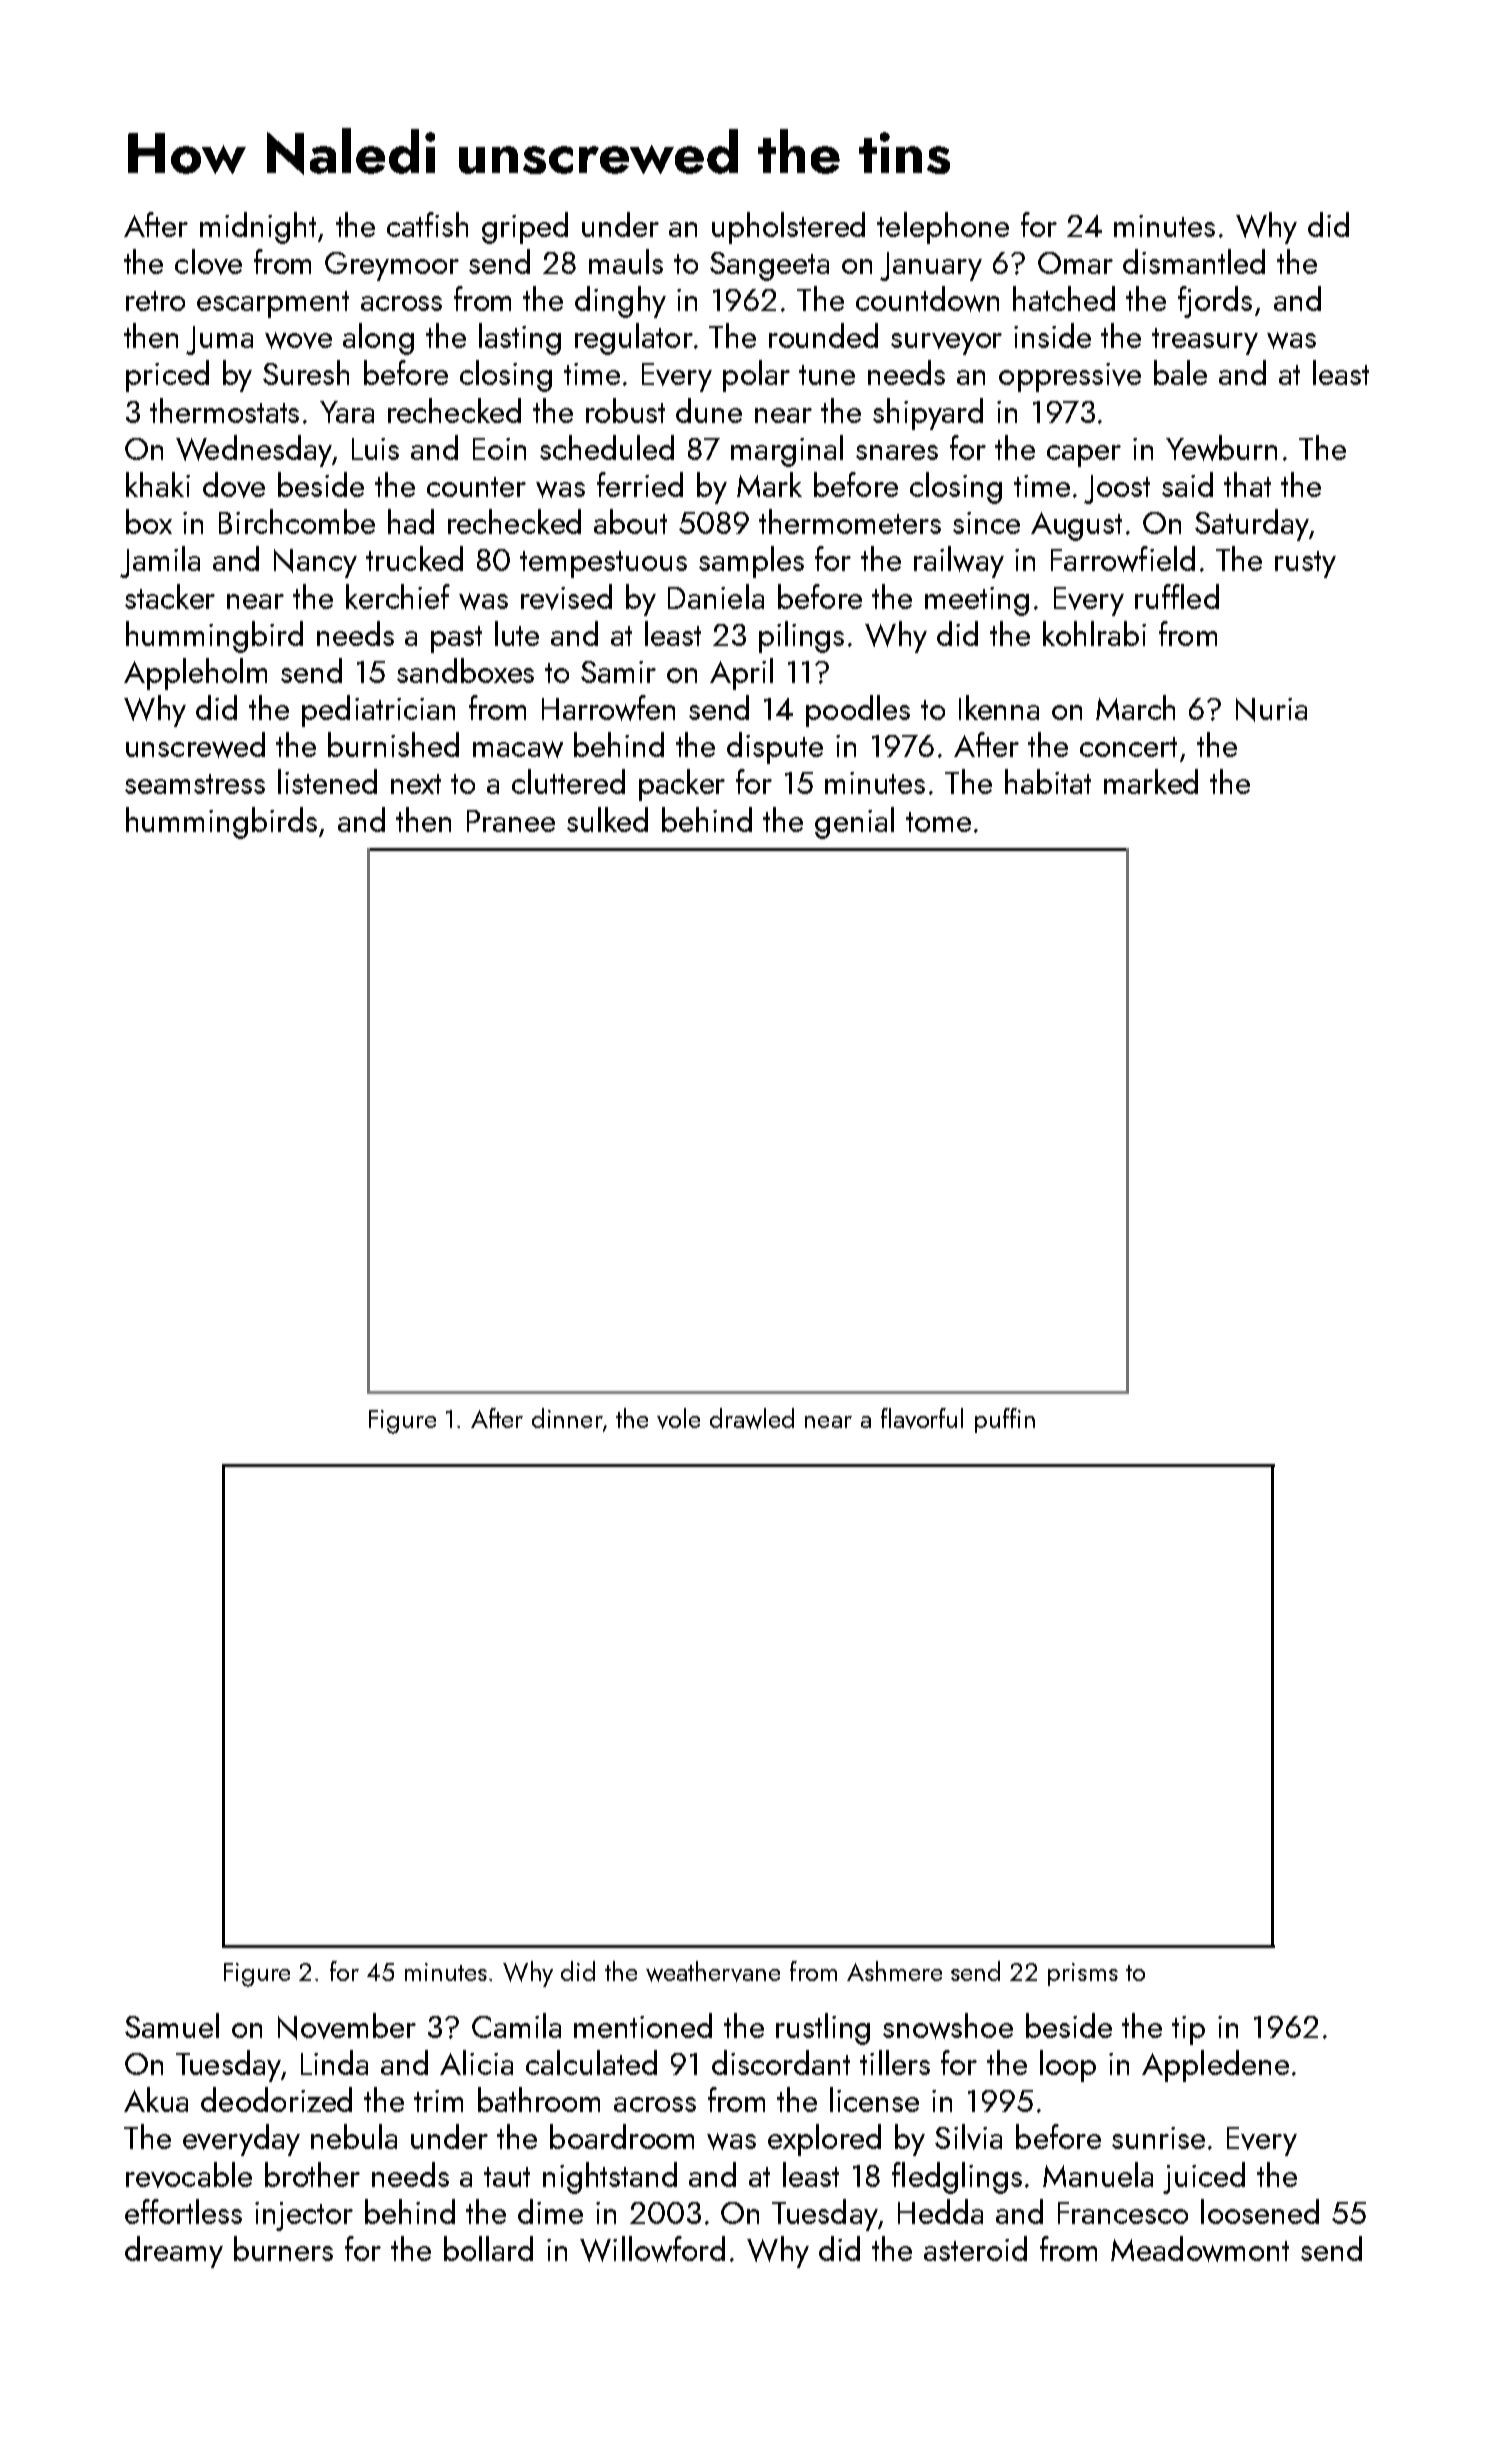 Image resolution: width=1496 pixels, height=2464 pixels. What do you see at coordinates (977, 601) in the screenshot?
I see `meeting` at bounding box center [977, 601].
